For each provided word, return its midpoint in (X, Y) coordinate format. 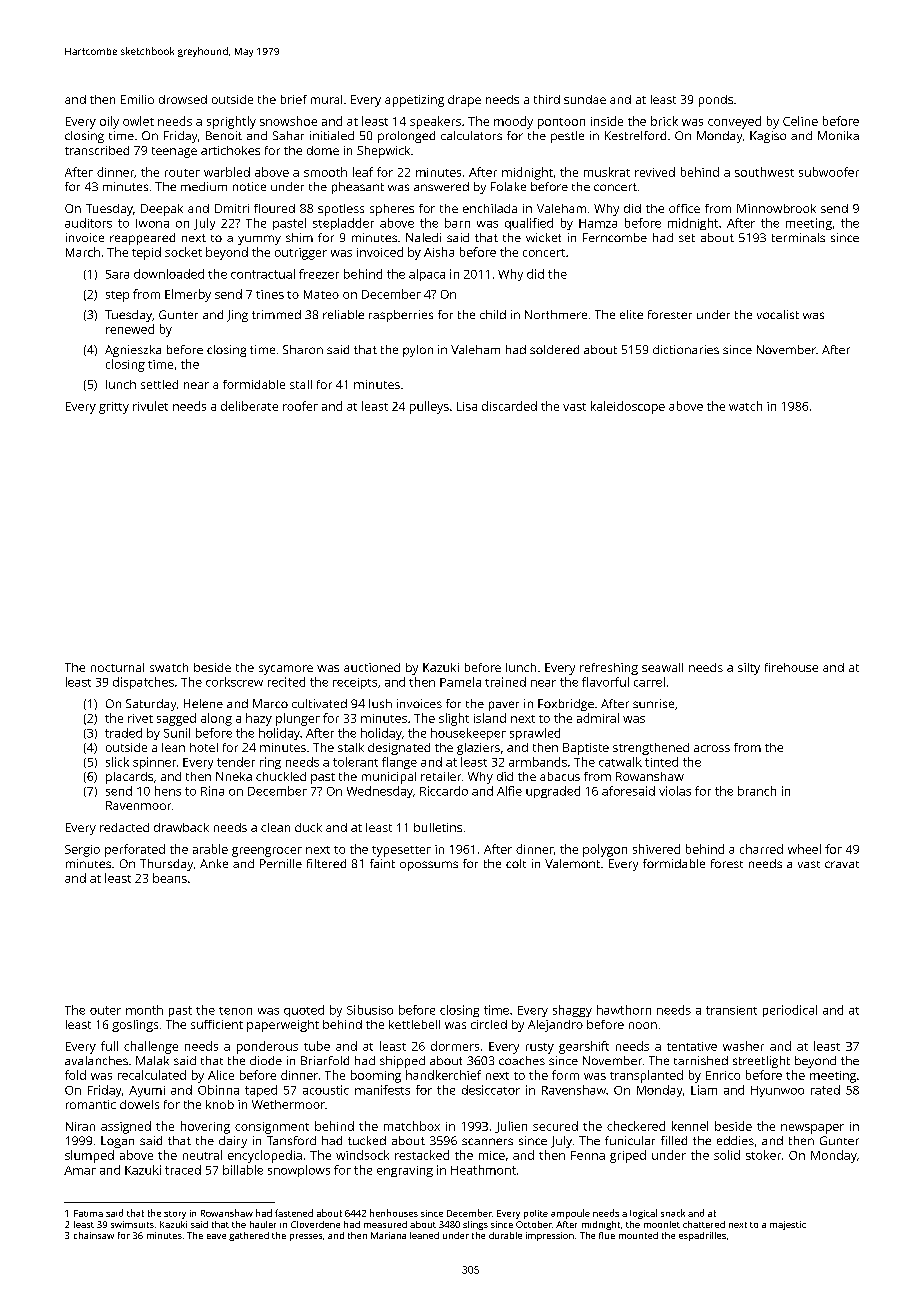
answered (441, 186)
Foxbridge (566, 705)
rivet (140, 718)
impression (550, 1236)
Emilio (137, 99)
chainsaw (94, 1235)
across (712, 748)
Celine (800, 121)
